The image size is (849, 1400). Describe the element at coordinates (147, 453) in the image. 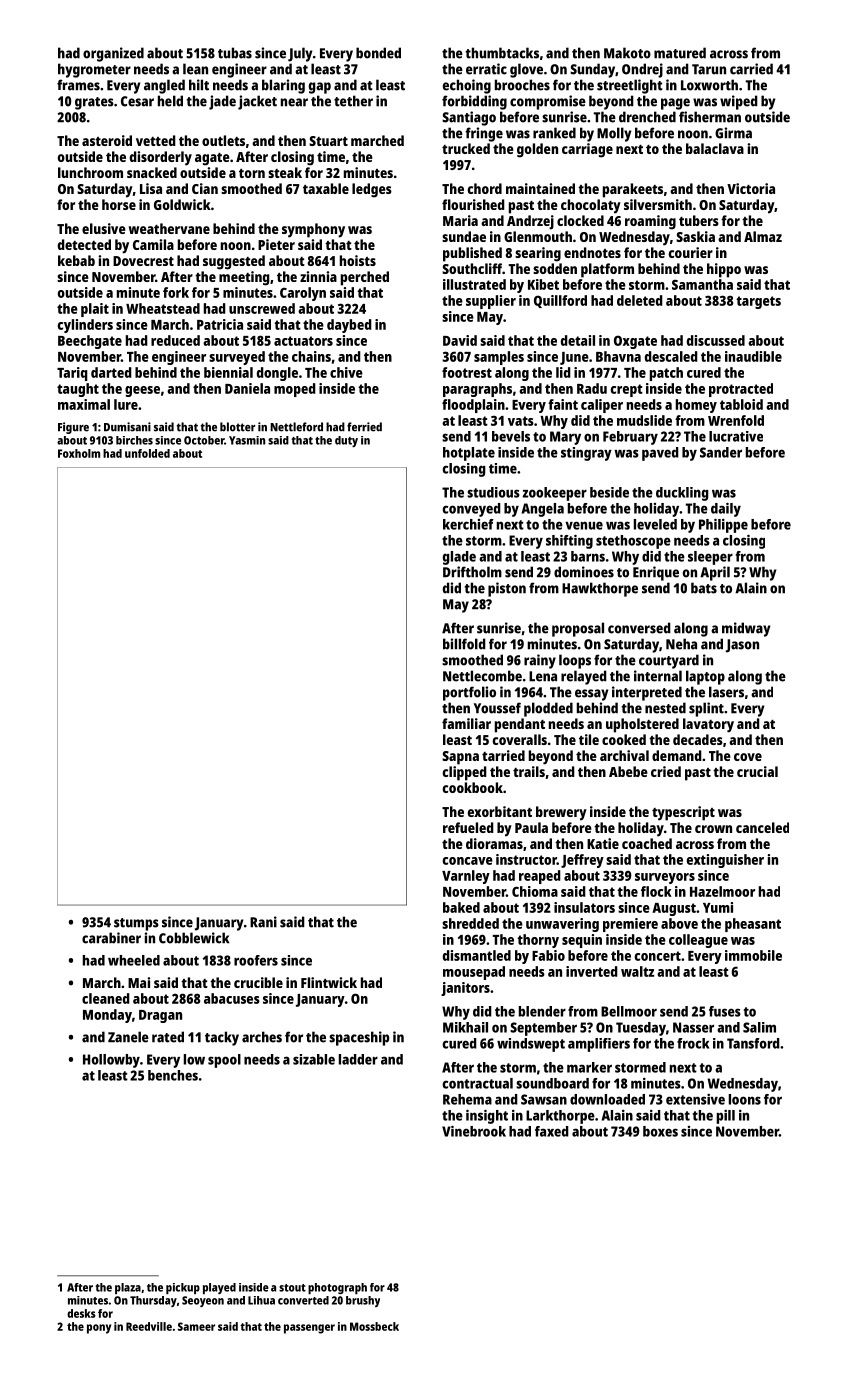

I see `unfolded` at that location.
